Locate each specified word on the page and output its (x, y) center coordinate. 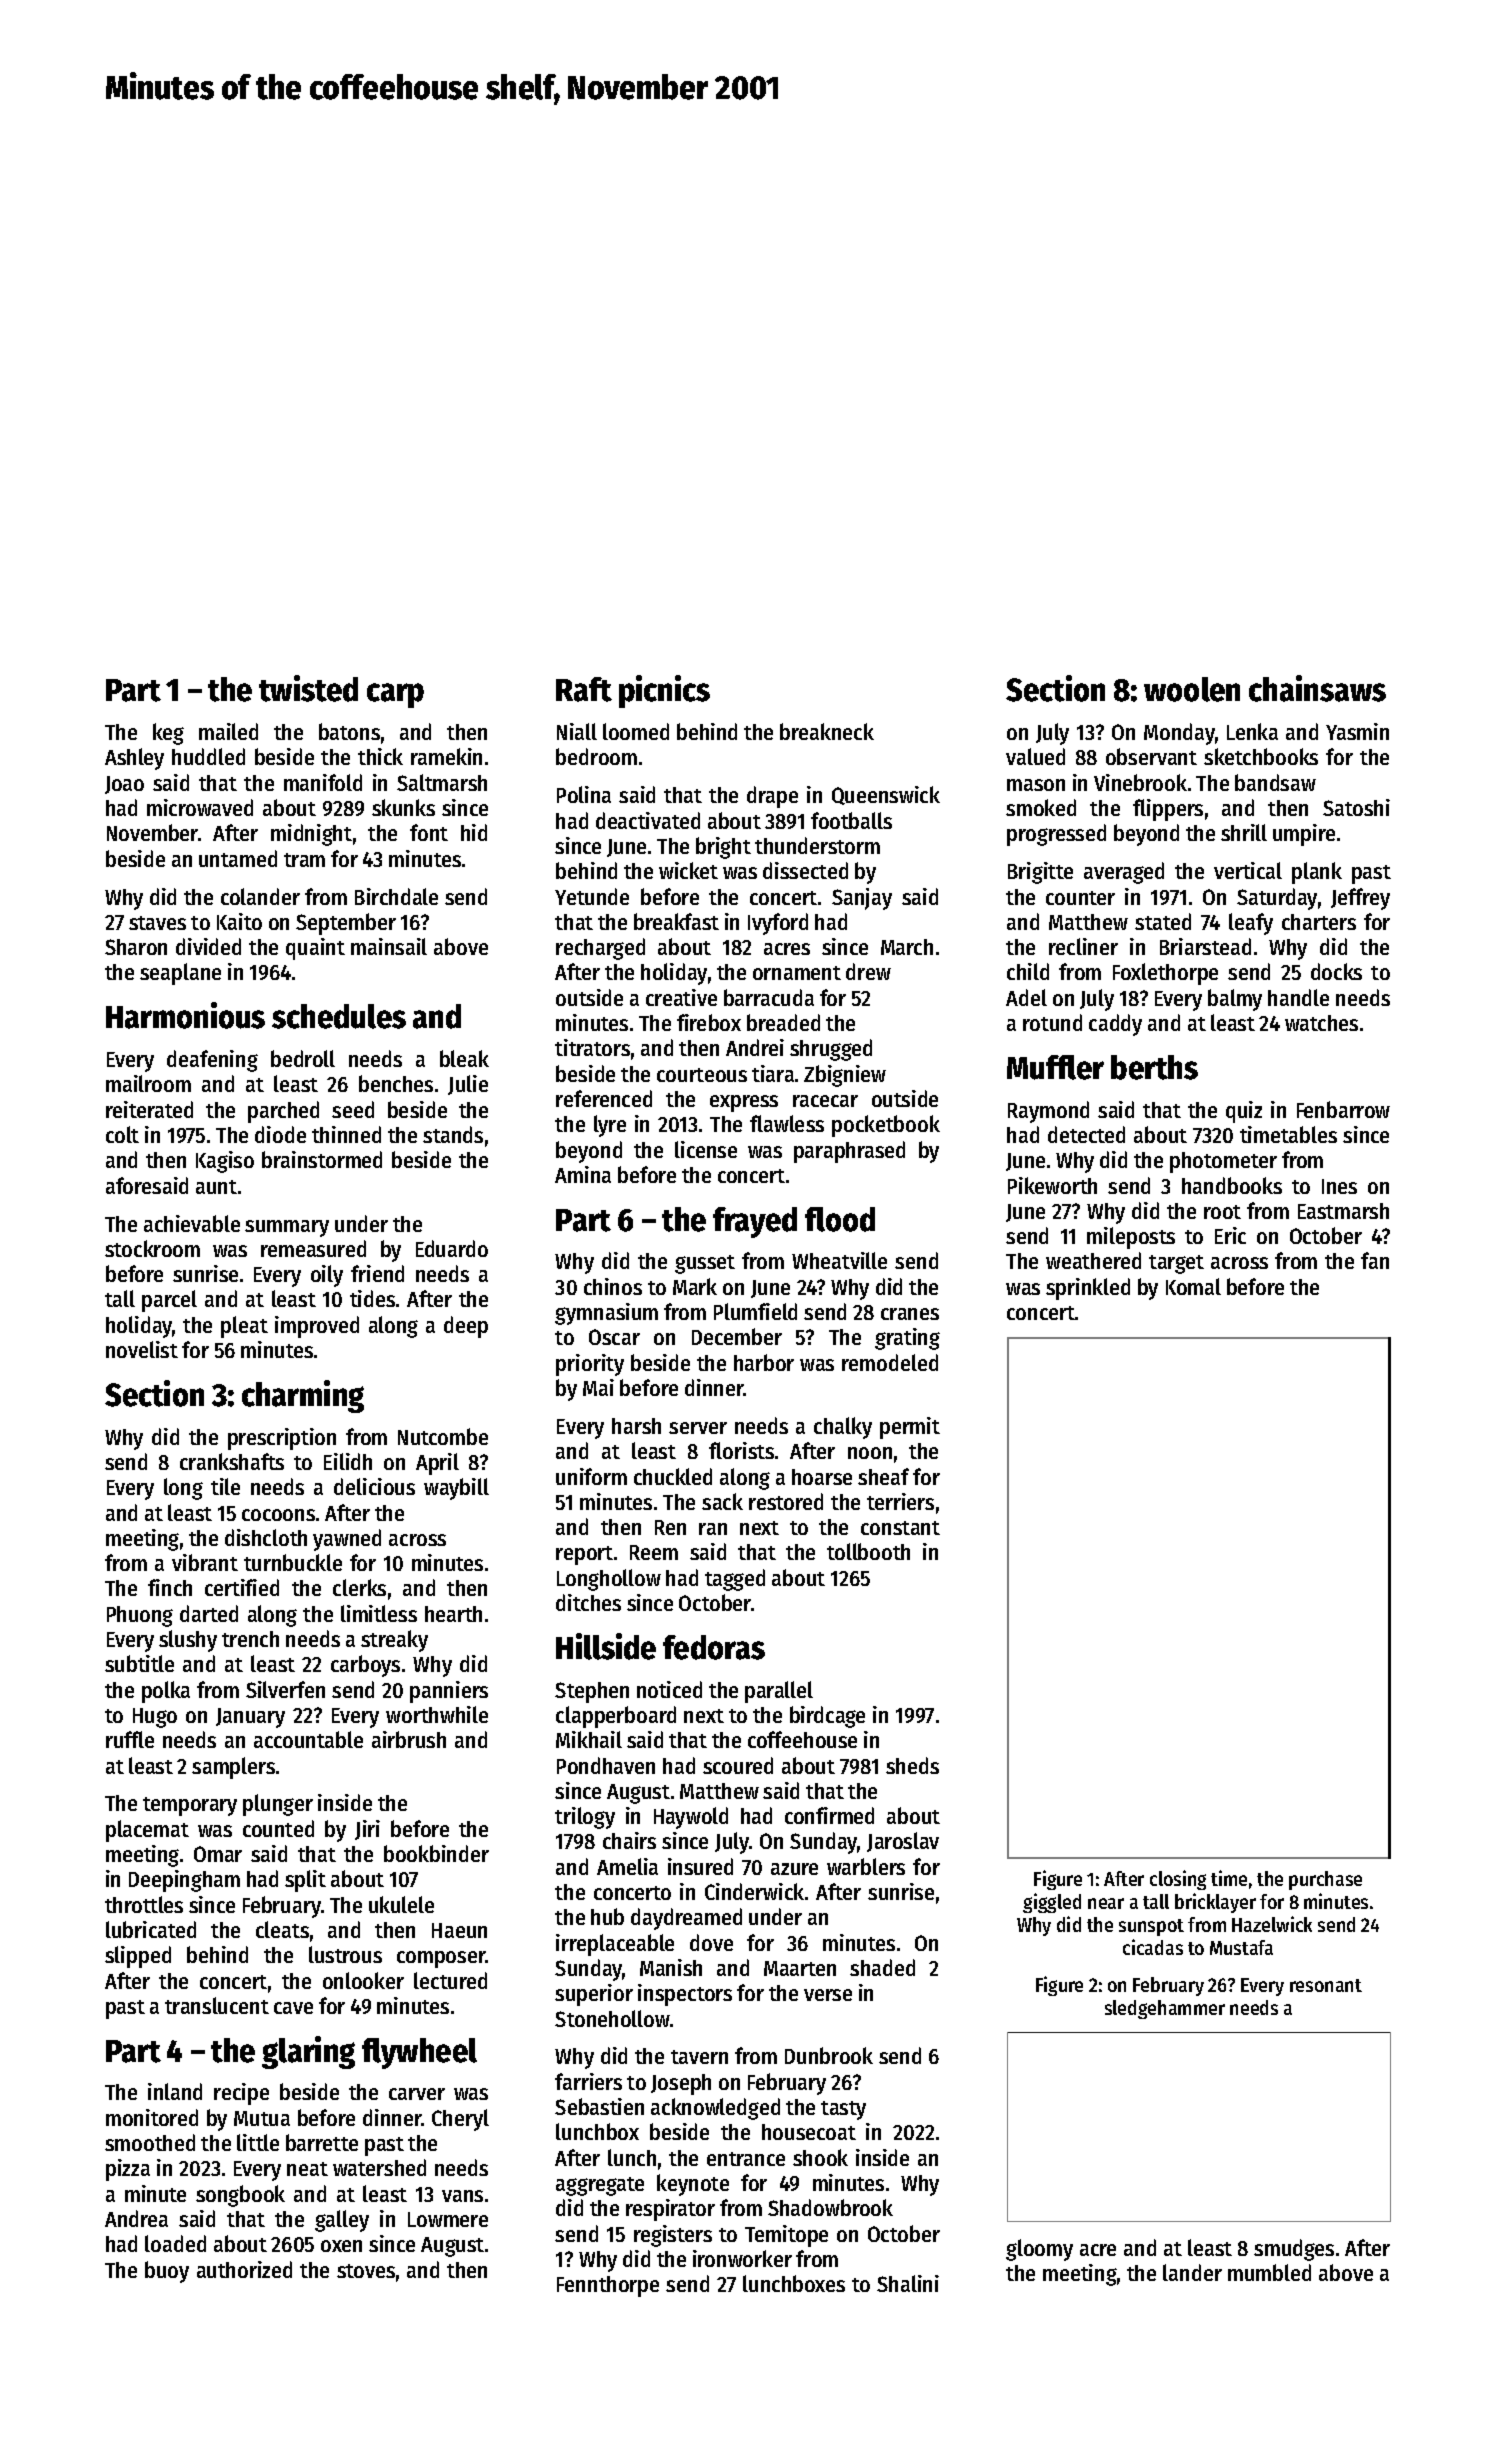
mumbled (1269, 2272)
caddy (1115, 1025)
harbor (764, 1362)
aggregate (600, 2186)
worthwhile (437, 1714)
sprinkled (1088, 1289)
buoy (167, 2272)
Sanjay (862, 899)
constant (900, 1528)
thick (380, 756)
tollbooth (868, 1551)
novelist (142, 1349)
